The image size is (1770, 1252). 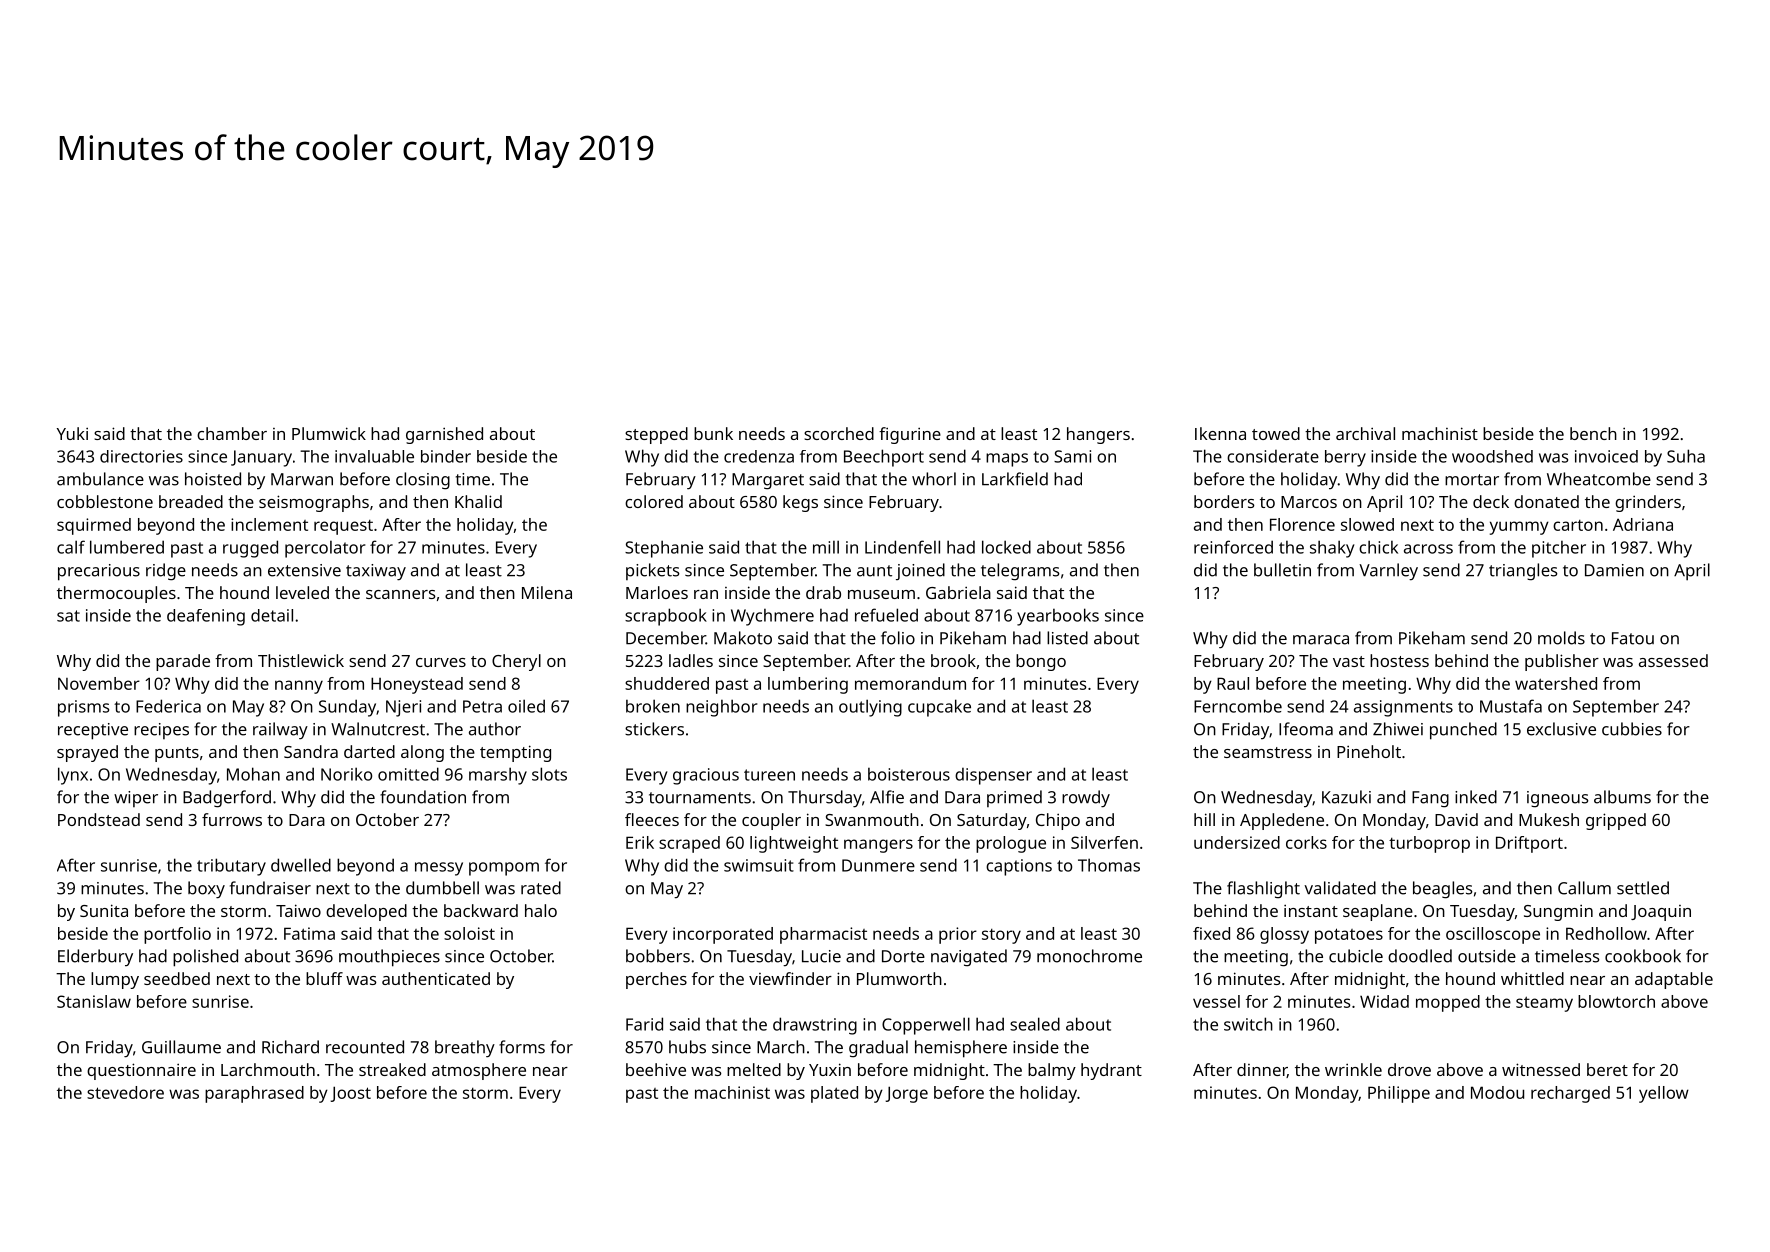 What do you see at coordinates (1403, 708) in the screenshot?
I see `assignments` at bounding box center [1403, 708].
